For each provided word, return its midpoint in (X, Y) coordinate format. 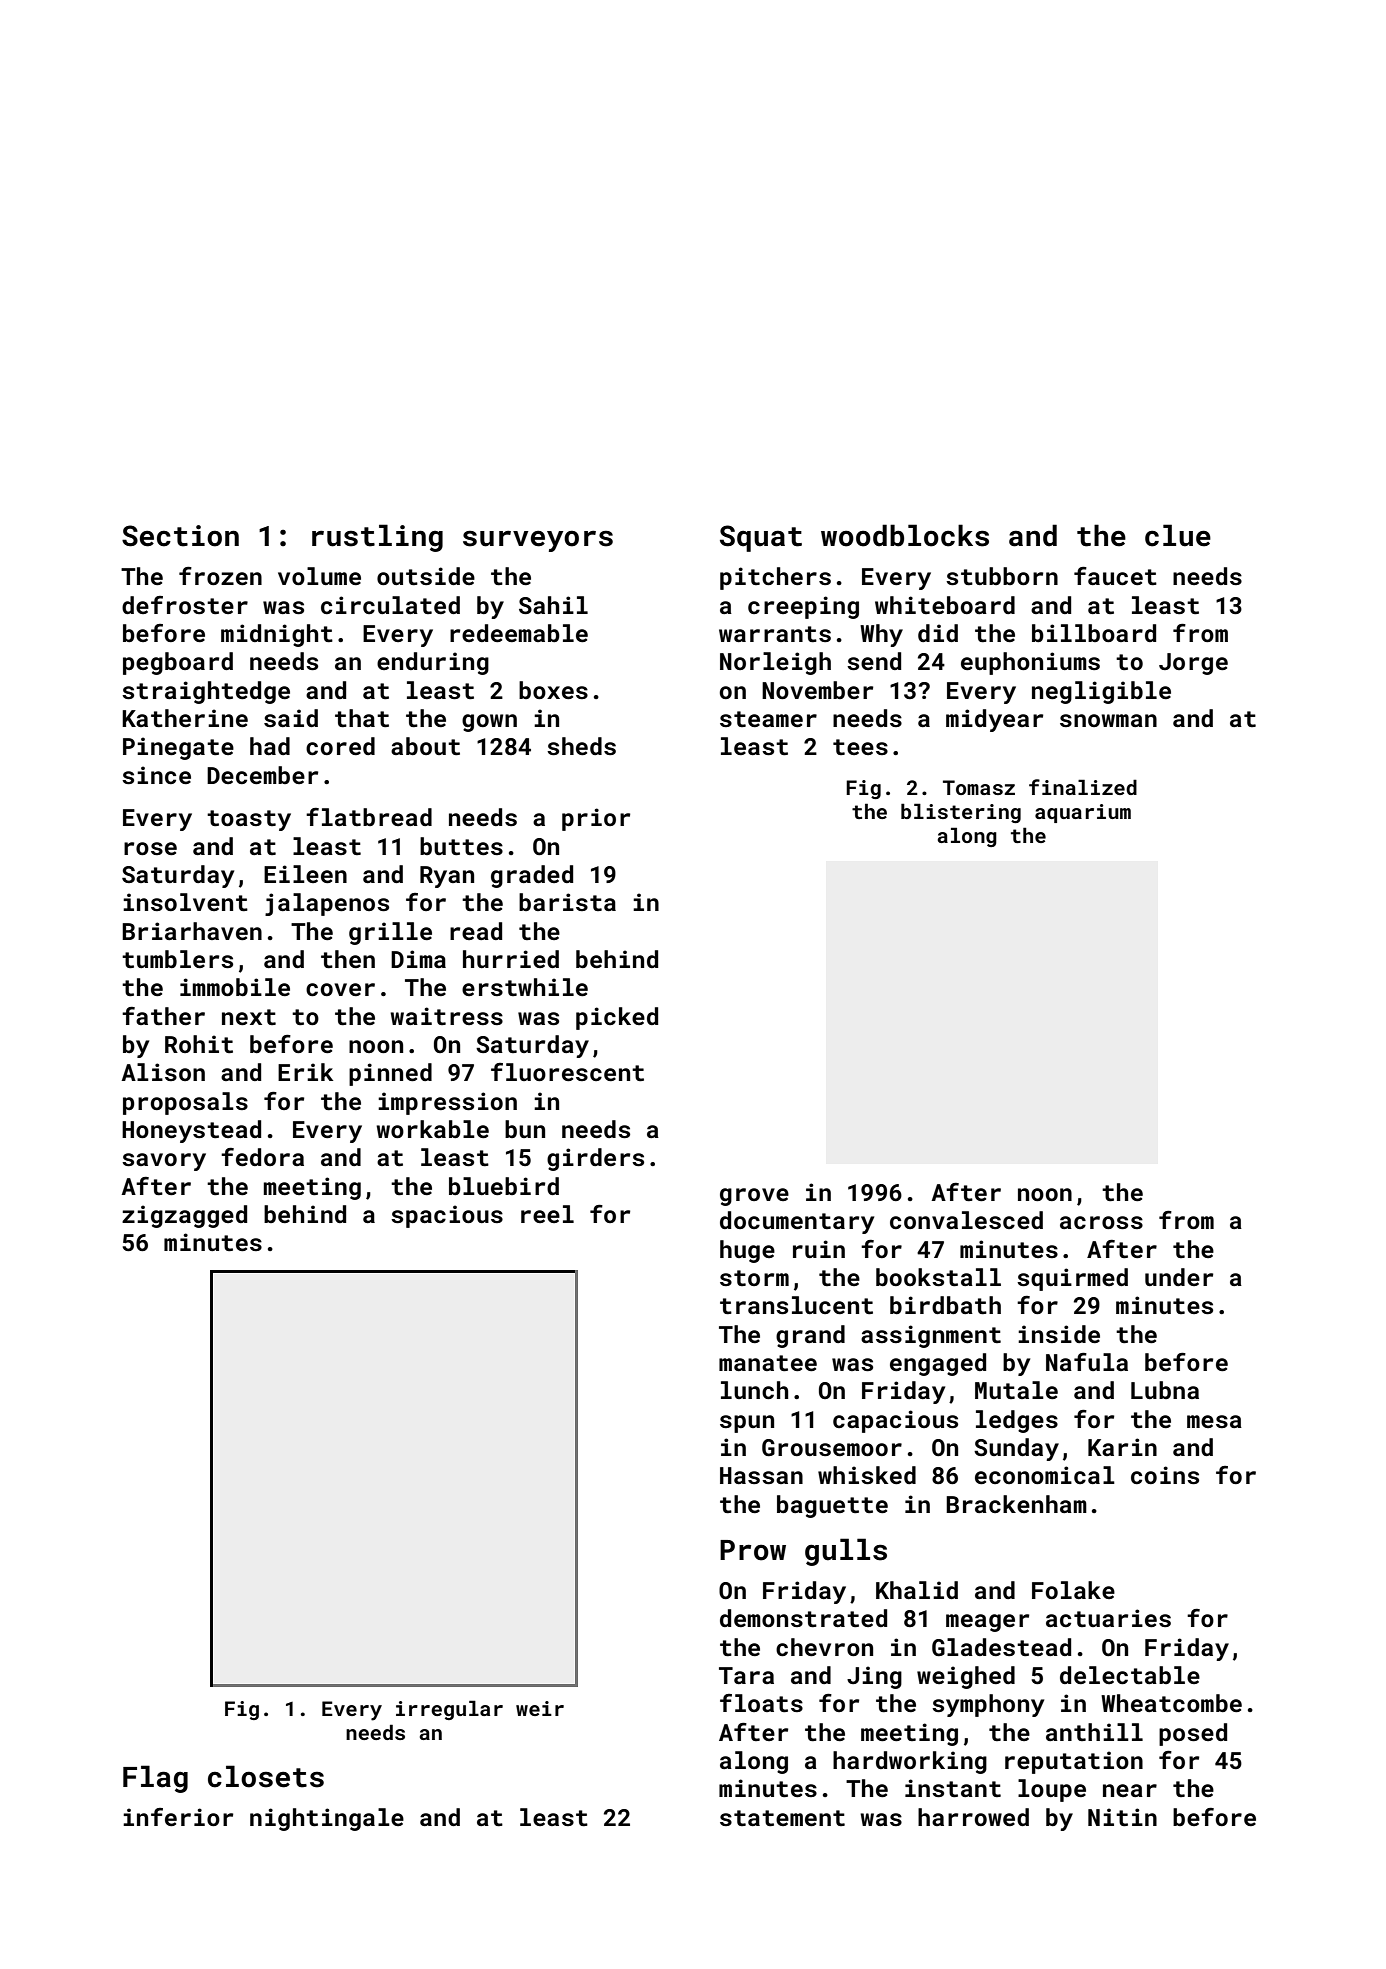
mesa (1214, 1421)
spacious (447, 1216)
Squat (761, 538)
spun (747, 1424)
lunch (754, 1390)
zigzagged (184, 1216)
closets (266, 1776)
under (1179, 1277)
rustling (377, 538)
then (348, 959)
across (1101, 1222)
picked (617, 1018)
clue (1178, 535)
